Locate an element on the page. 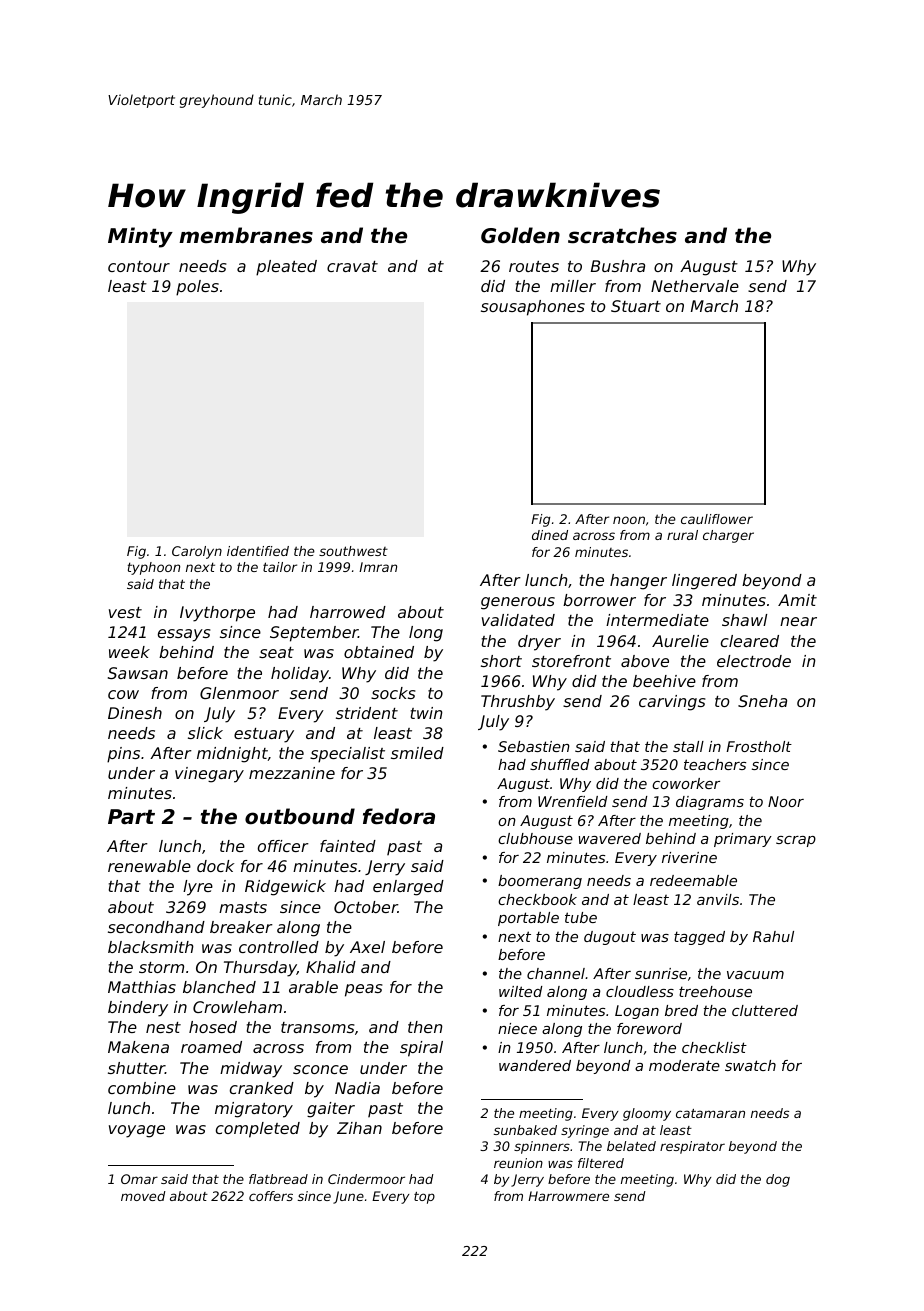  cravat is located at coordinates (352, 266).
